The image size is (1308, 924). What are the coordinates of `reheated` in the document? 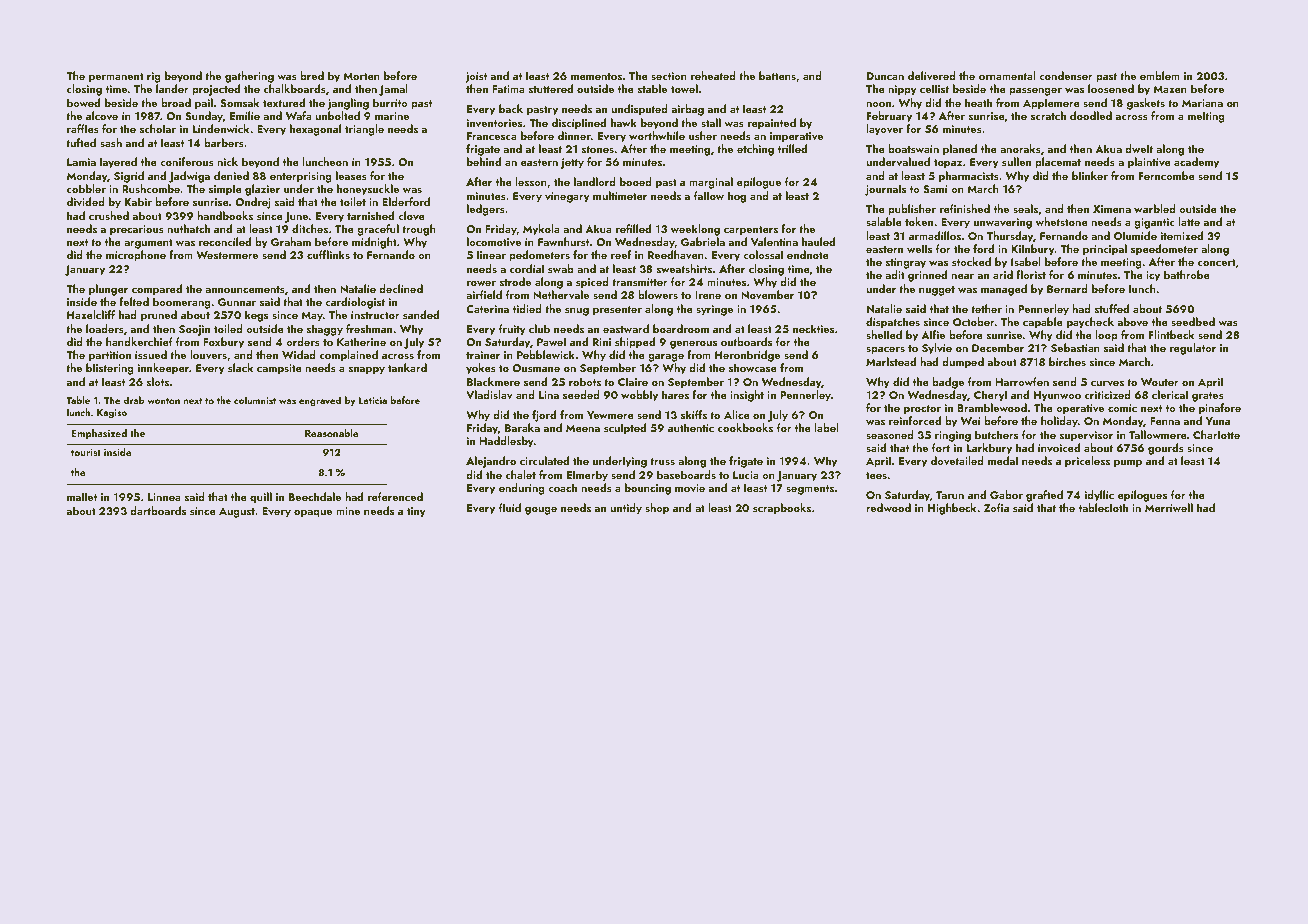 It's located at (713, 75).
